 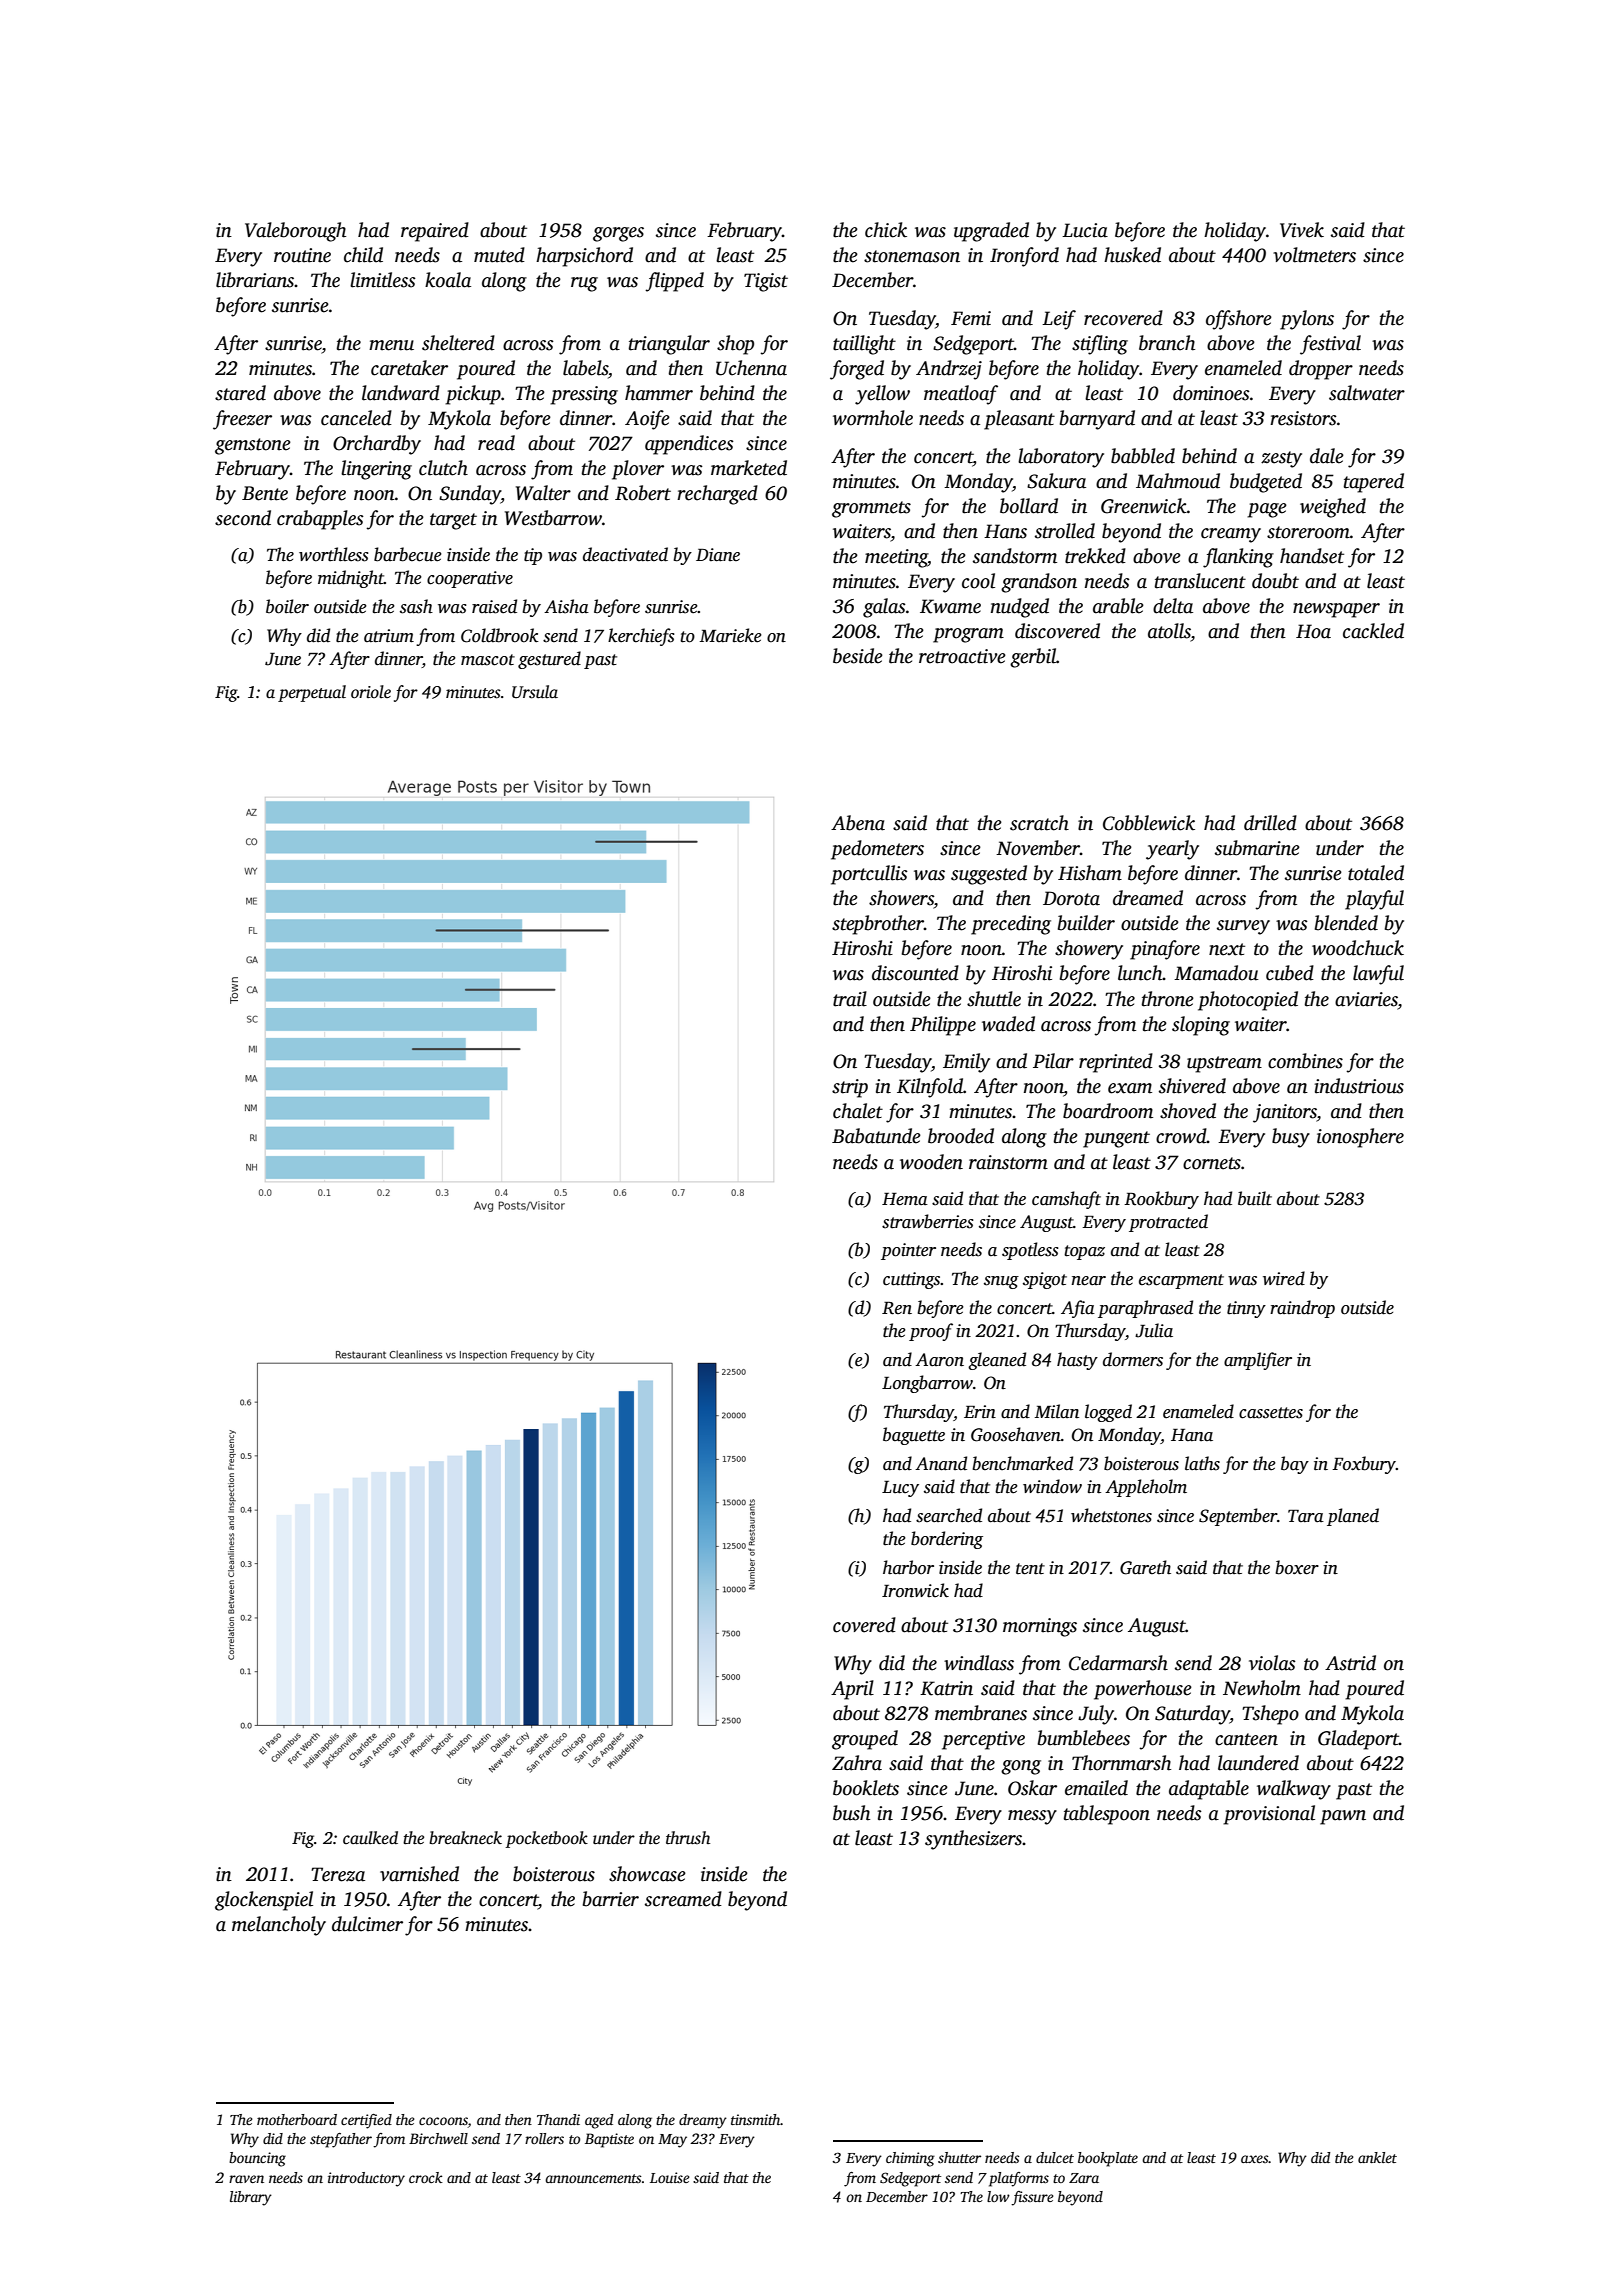 What do you see at coordinates (1108, 2159) in the document?
I see `bookplate` at bounding box center [1108, 2159].
